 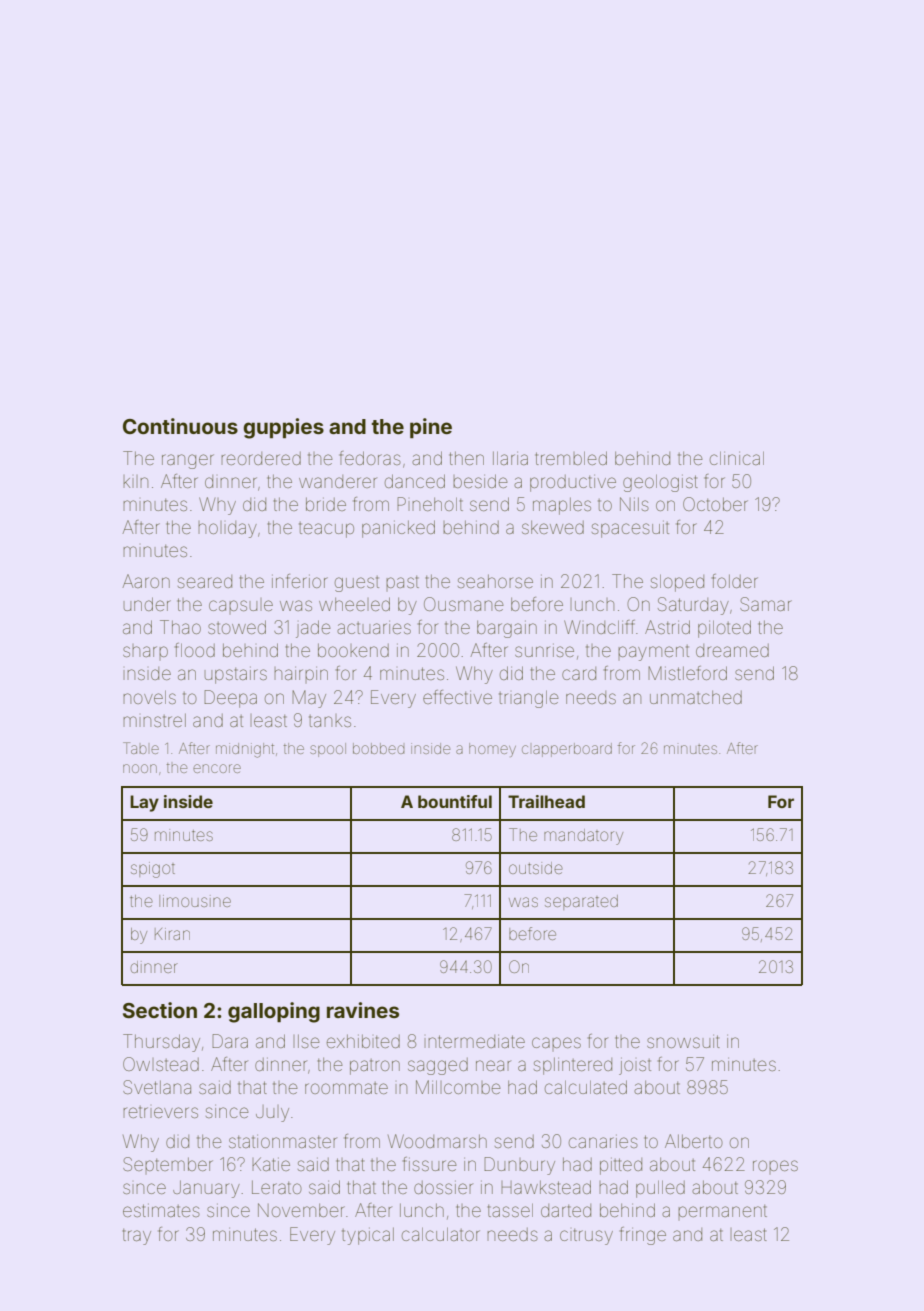 I want to click on Katie, so click(x=271, y=1164).
